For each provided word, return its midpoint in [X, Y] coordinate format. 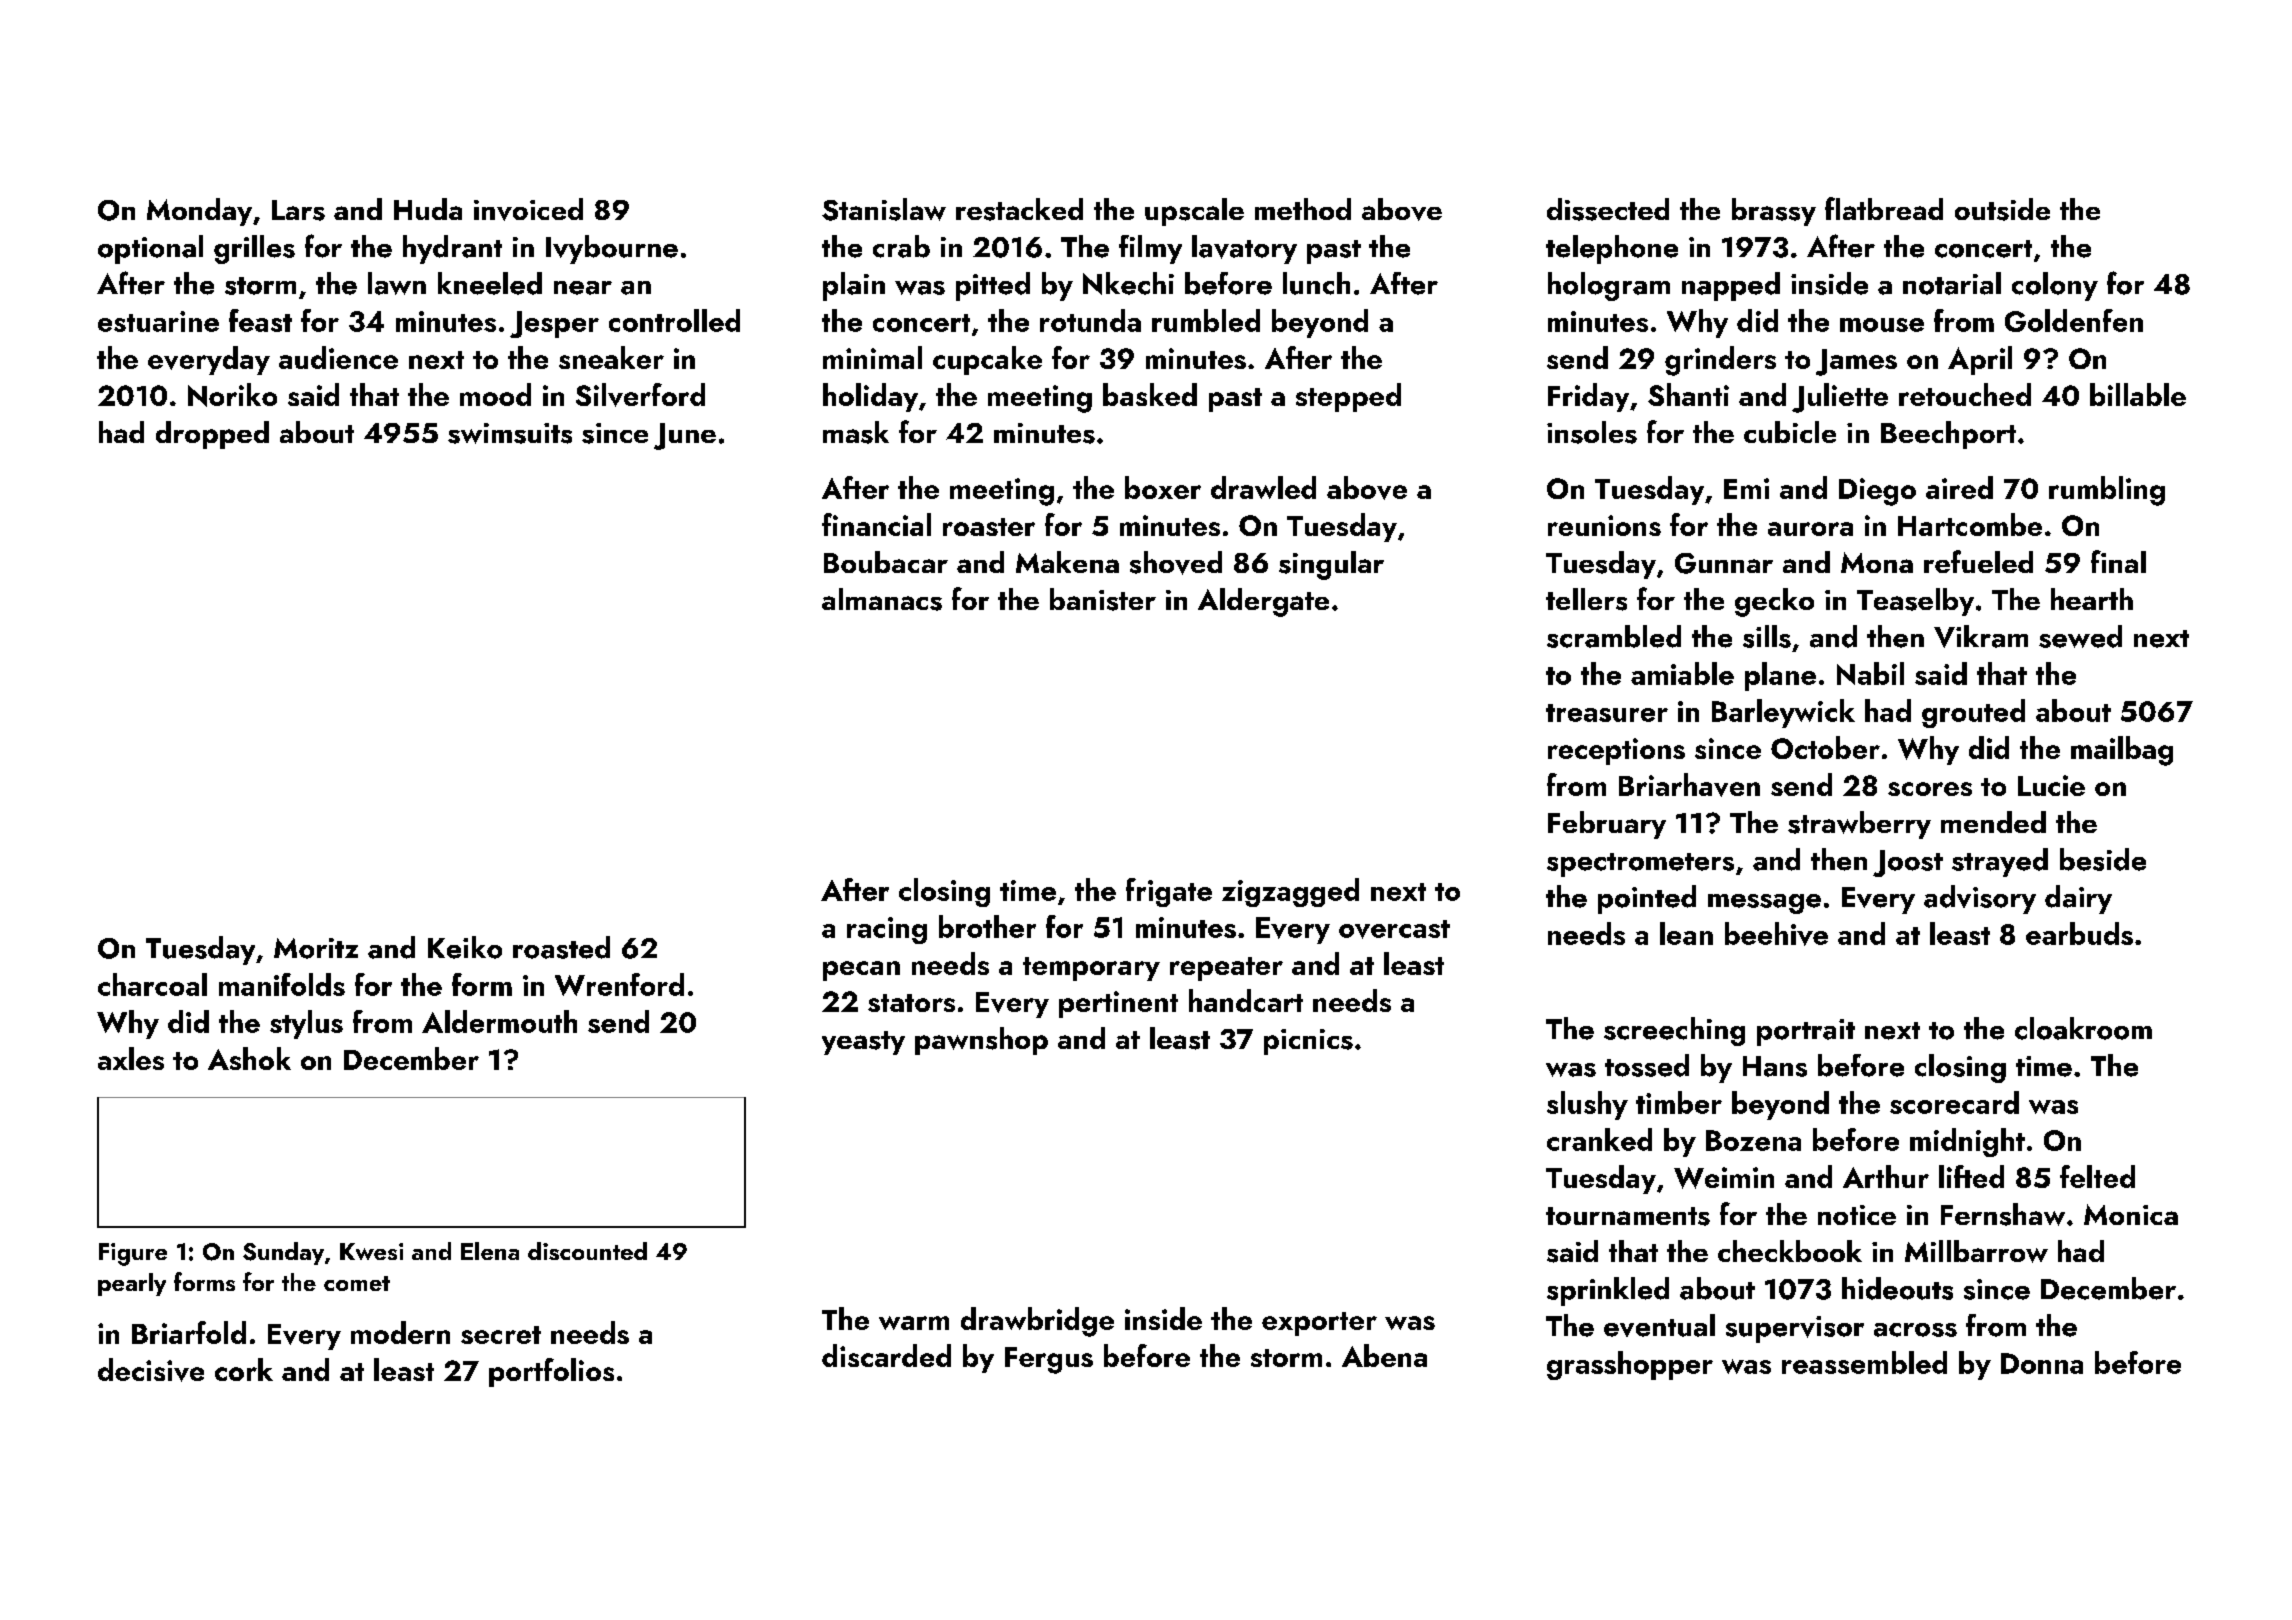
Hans [1775, 1066]
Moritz [316, 948]
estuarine [158, 321]
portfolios [551, 1372]
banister [1103, 599]
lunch [1316, 283]
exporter [1319, 1324]
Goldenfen [2074, 320]
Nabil [1870, 673]
